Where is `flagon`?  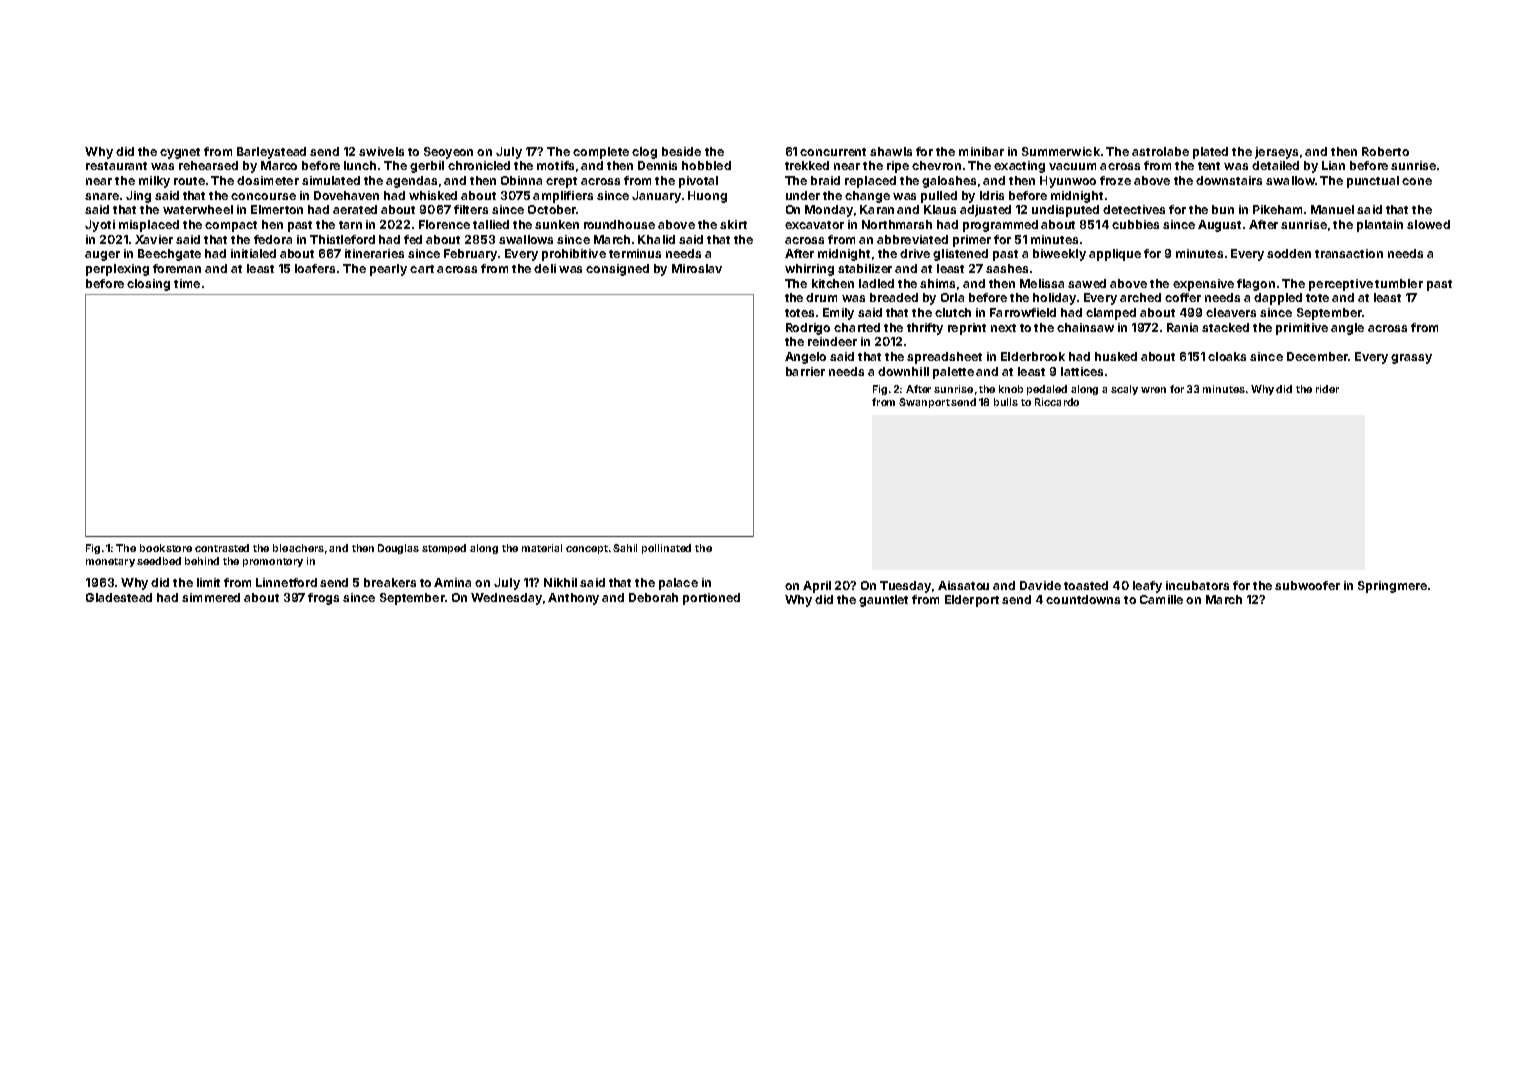
flagon is located at coordinates (1256, 285).
